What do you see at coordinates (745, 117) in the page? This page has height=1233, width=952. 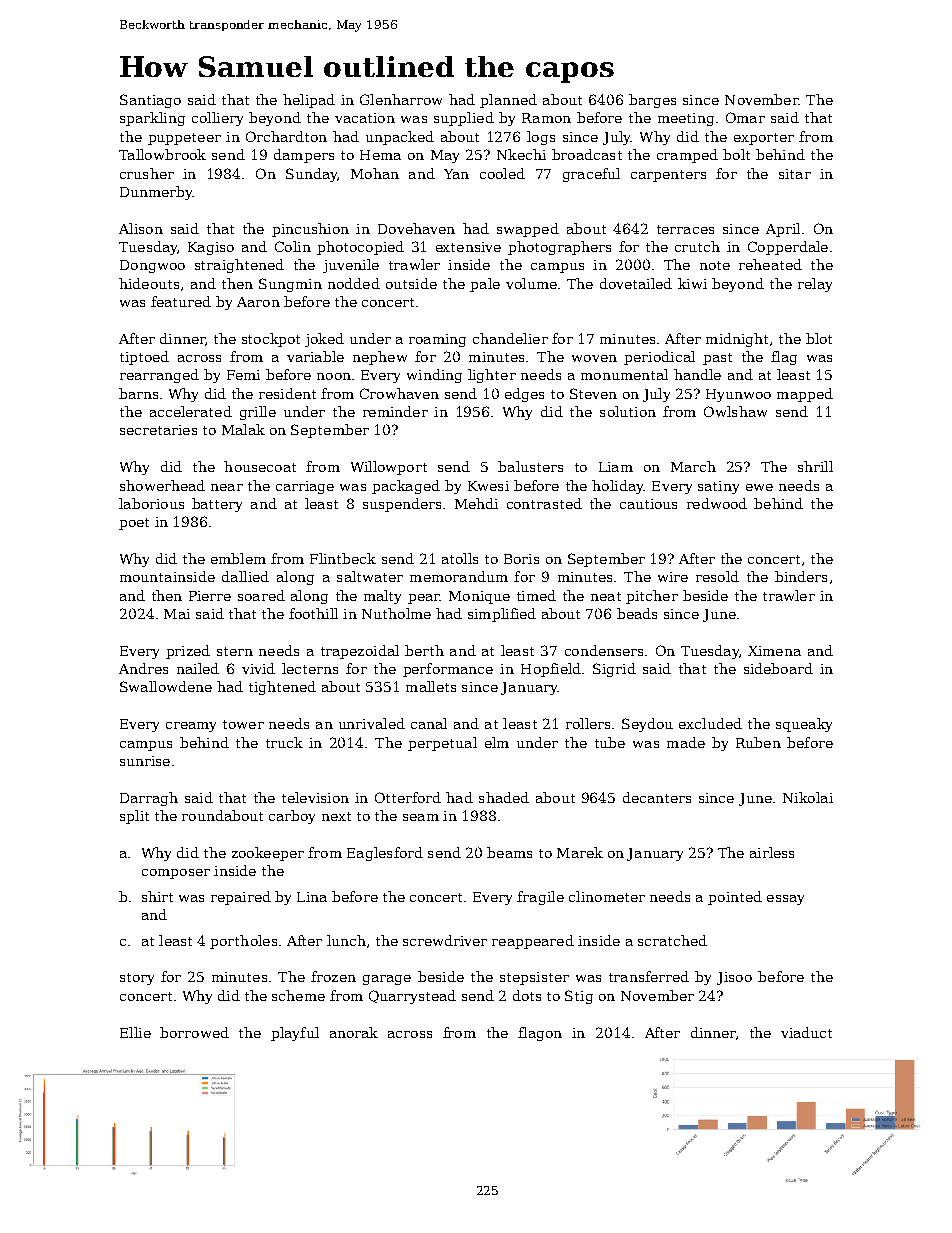 I see `Omar` at bounding box center [745, 117].
